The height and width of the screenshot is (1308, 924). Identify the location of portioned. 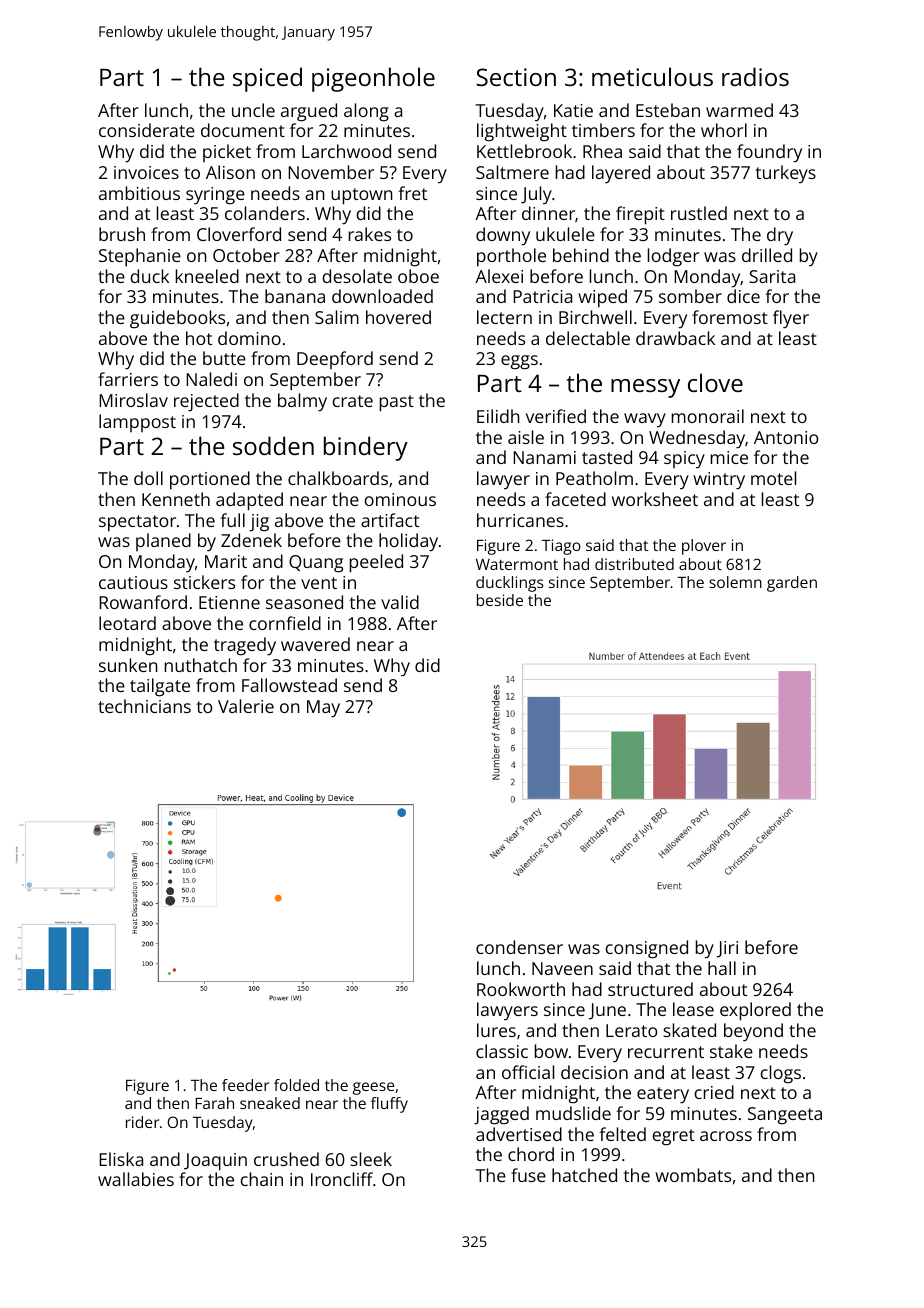
(210, 480).
